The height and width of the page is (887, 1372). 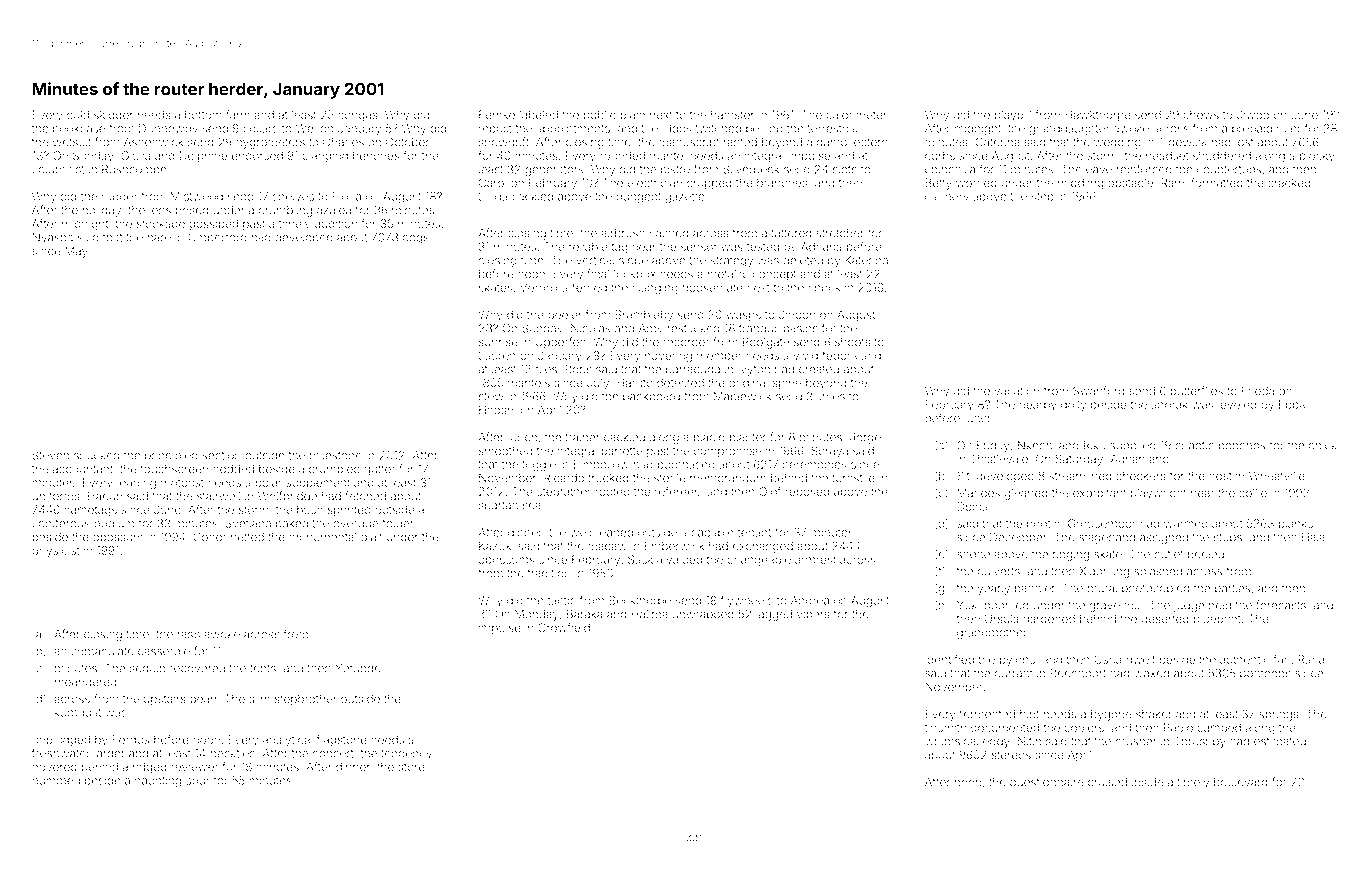 What do you see at coordinates (537, 615) in the page?
I see `Monday` at bounding box center [537, 615].
